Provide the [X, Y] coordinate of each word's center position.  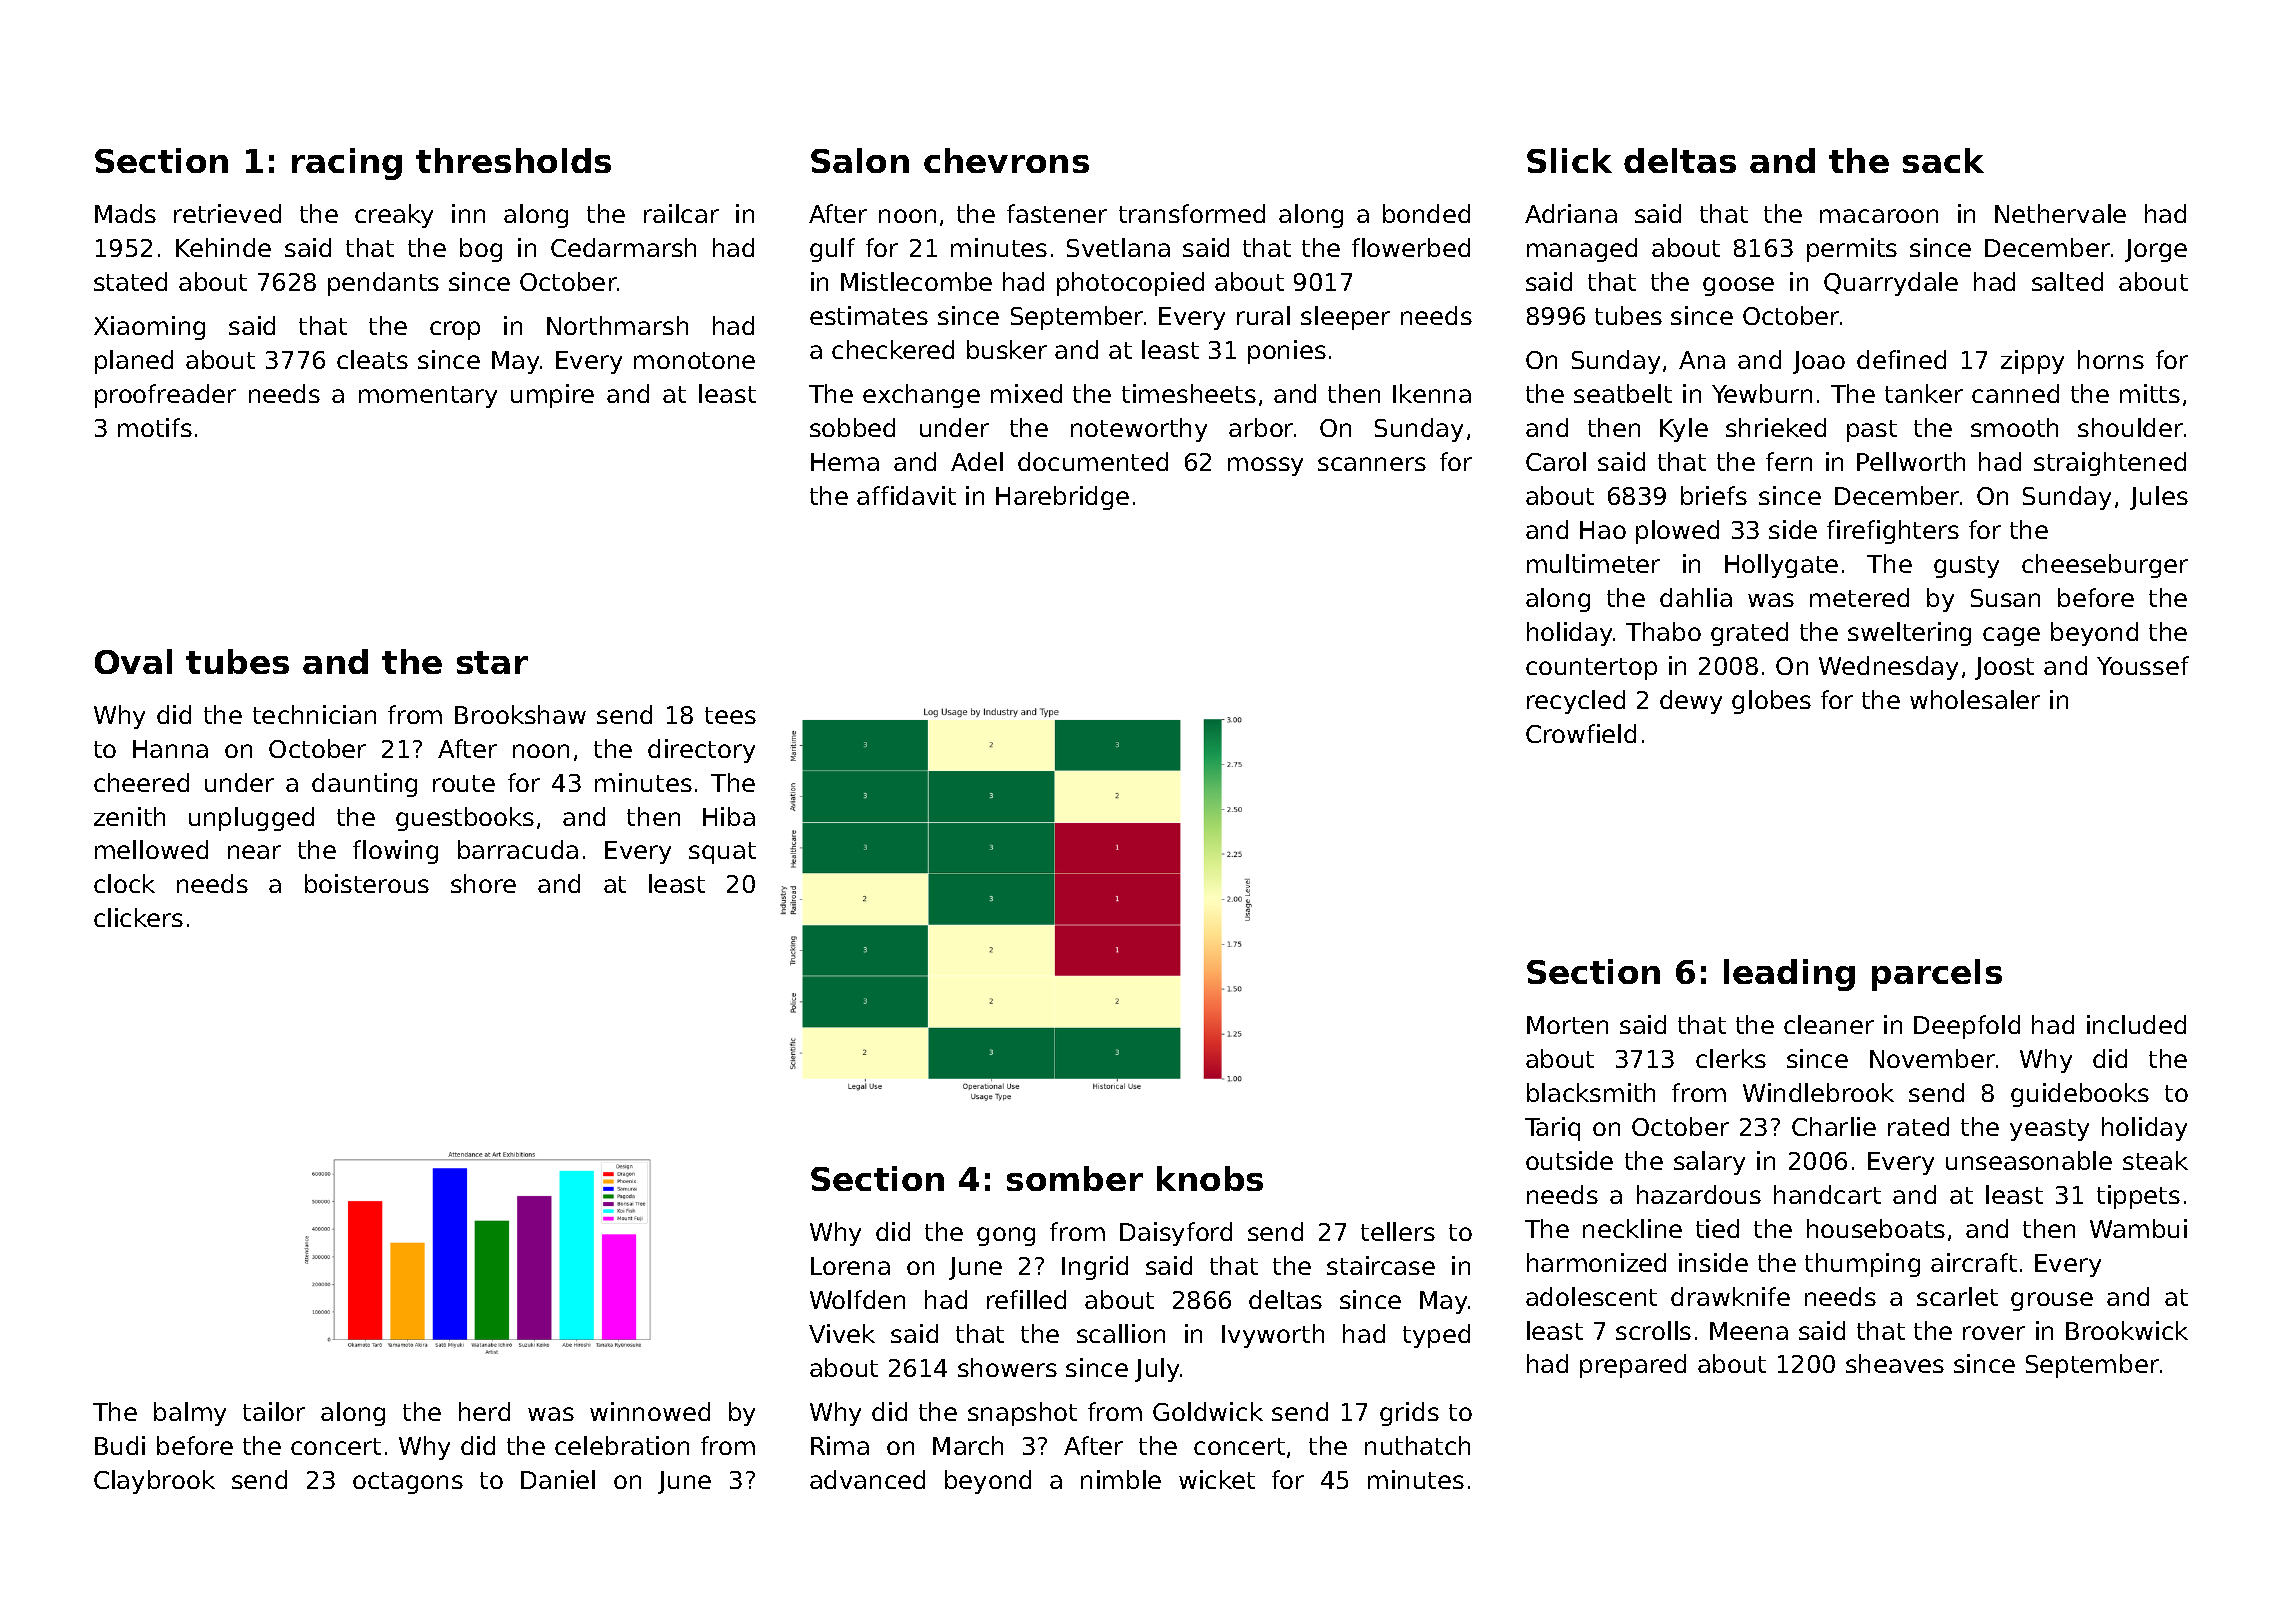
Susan [2005, 598]
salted [2067, 281]
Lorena [850, 1266]
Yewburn [1762, 393]
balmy [190, 1414]
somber [1075, 1178]
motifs [155, 427]
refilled [1026, 1299]
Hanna [170, 749]
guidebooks [2080, 1095]
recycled [1576, 702]
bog [481, 250]
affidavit [906, 495]
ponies [1287, 352]
